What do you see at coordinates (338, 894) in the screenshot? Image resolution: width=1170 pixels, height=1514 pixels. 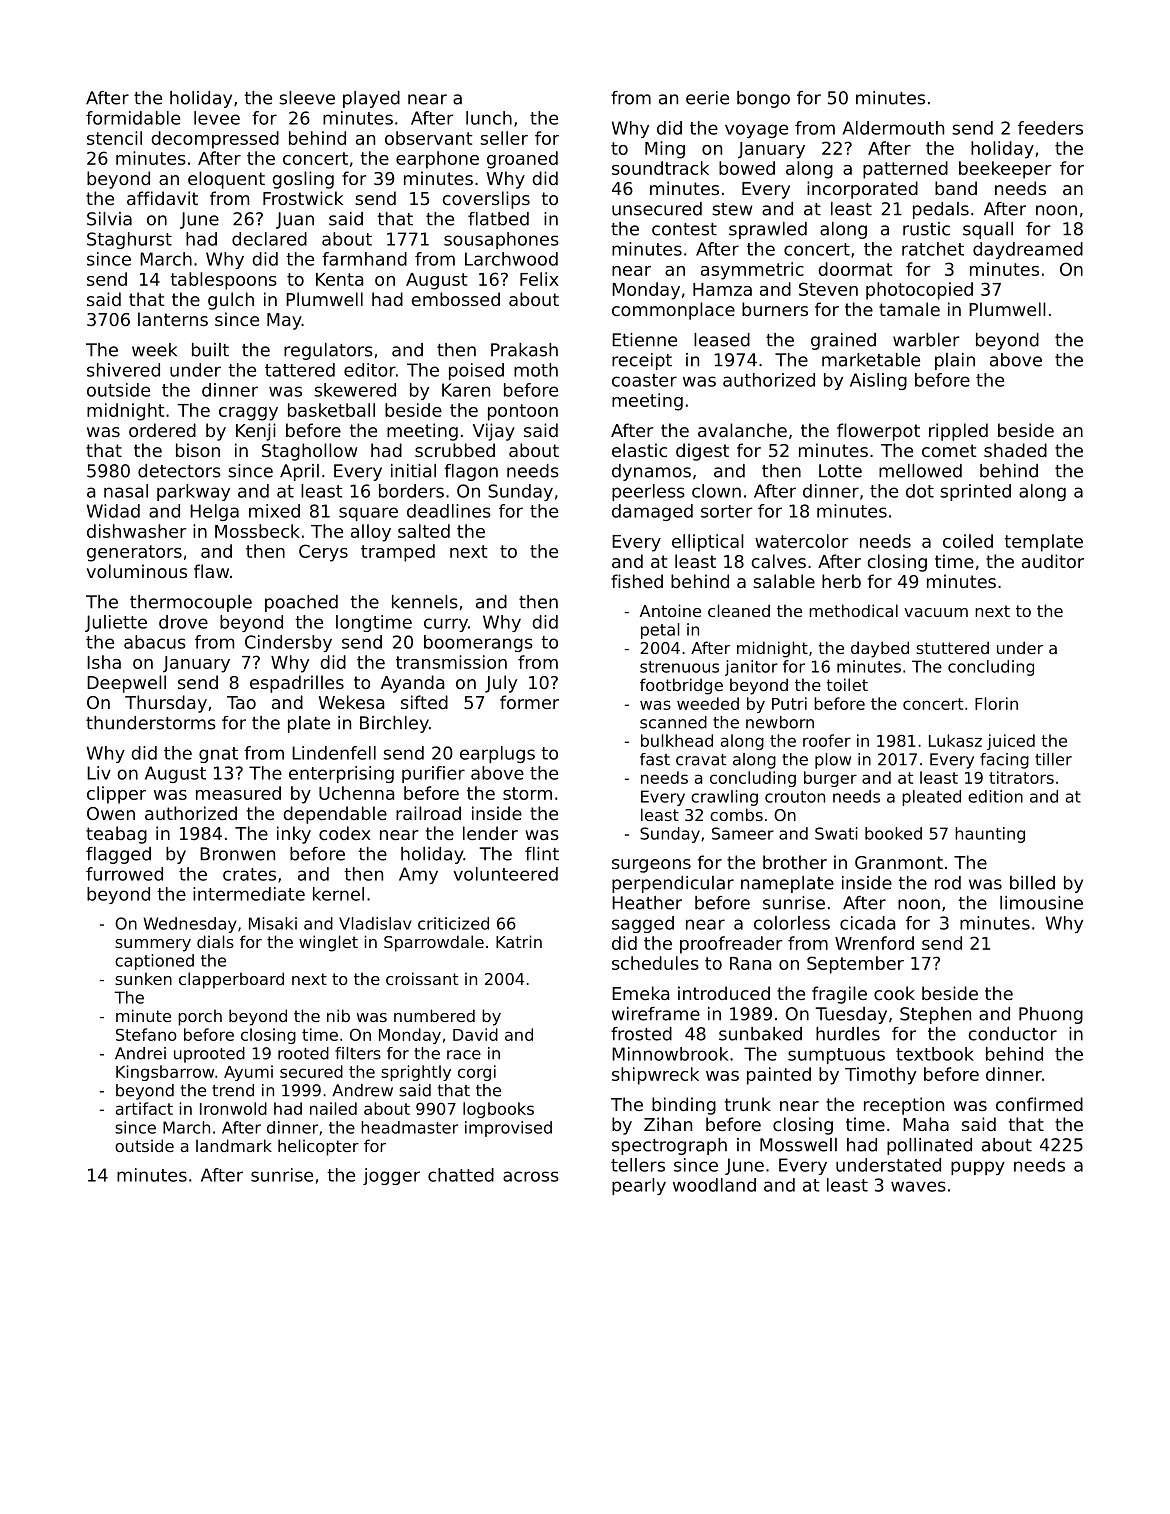 I see `kernel` at bounding box center [338, 894].
